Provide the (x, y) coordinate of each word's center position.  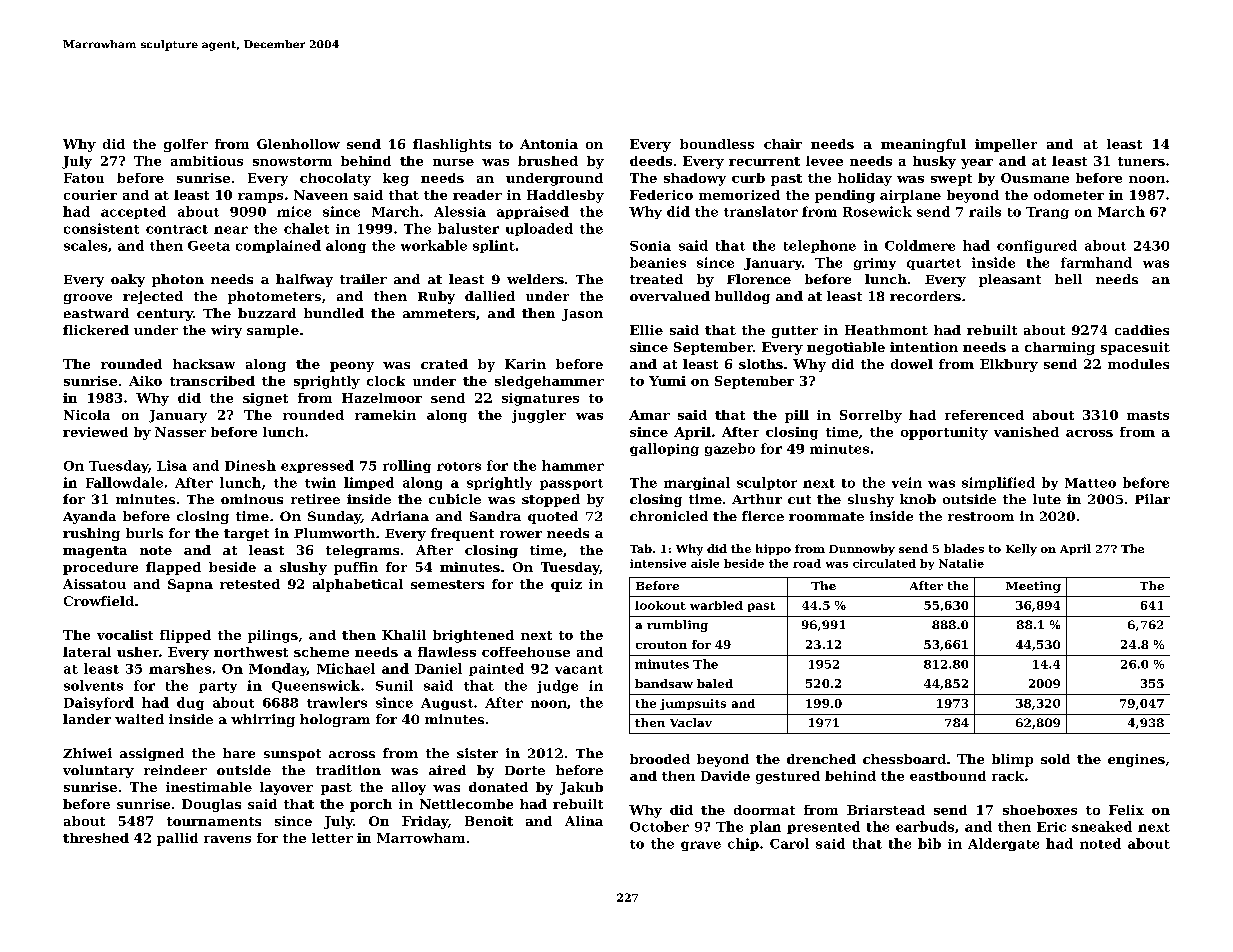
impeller (1006, 145)
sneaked (1102, 826)
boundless (717, 144)
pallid (177, 839)
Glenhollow (298, 144)
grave (701, 846)
